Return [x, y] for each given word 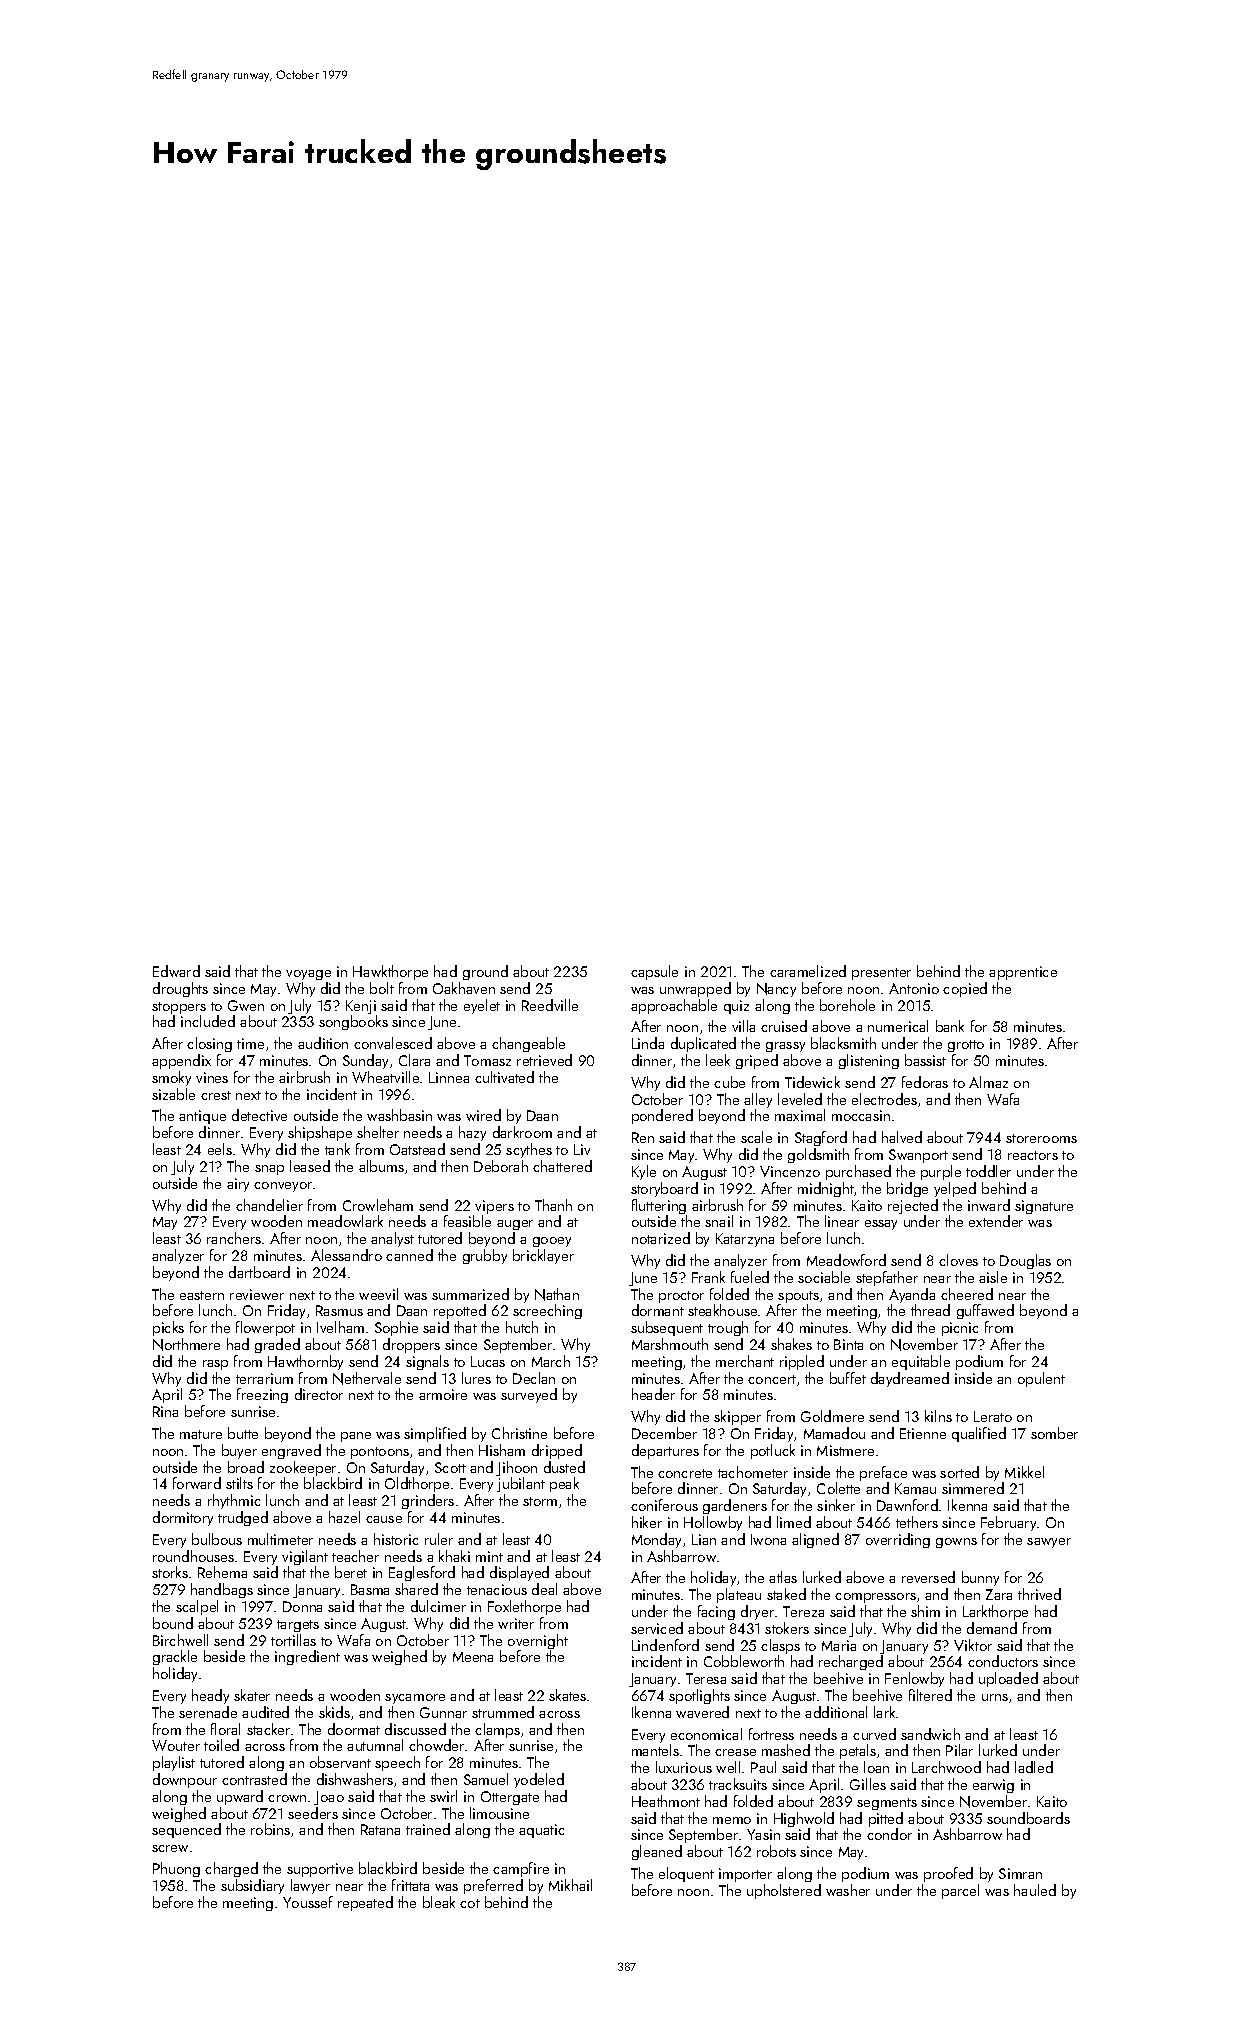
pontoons [380, 1453]
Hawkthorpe [390, 972]
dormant [658, 1310]
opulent [1041, 1379]
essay [881, 1225]
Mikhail [570, 1885]
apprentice [1023, 973]
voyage [308, 975]
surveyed [529, 1395]
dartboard [259, 1272]
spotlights [699, 1696]
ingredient [307, 1657]
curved [874, 1734]
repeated [365, 1903]
